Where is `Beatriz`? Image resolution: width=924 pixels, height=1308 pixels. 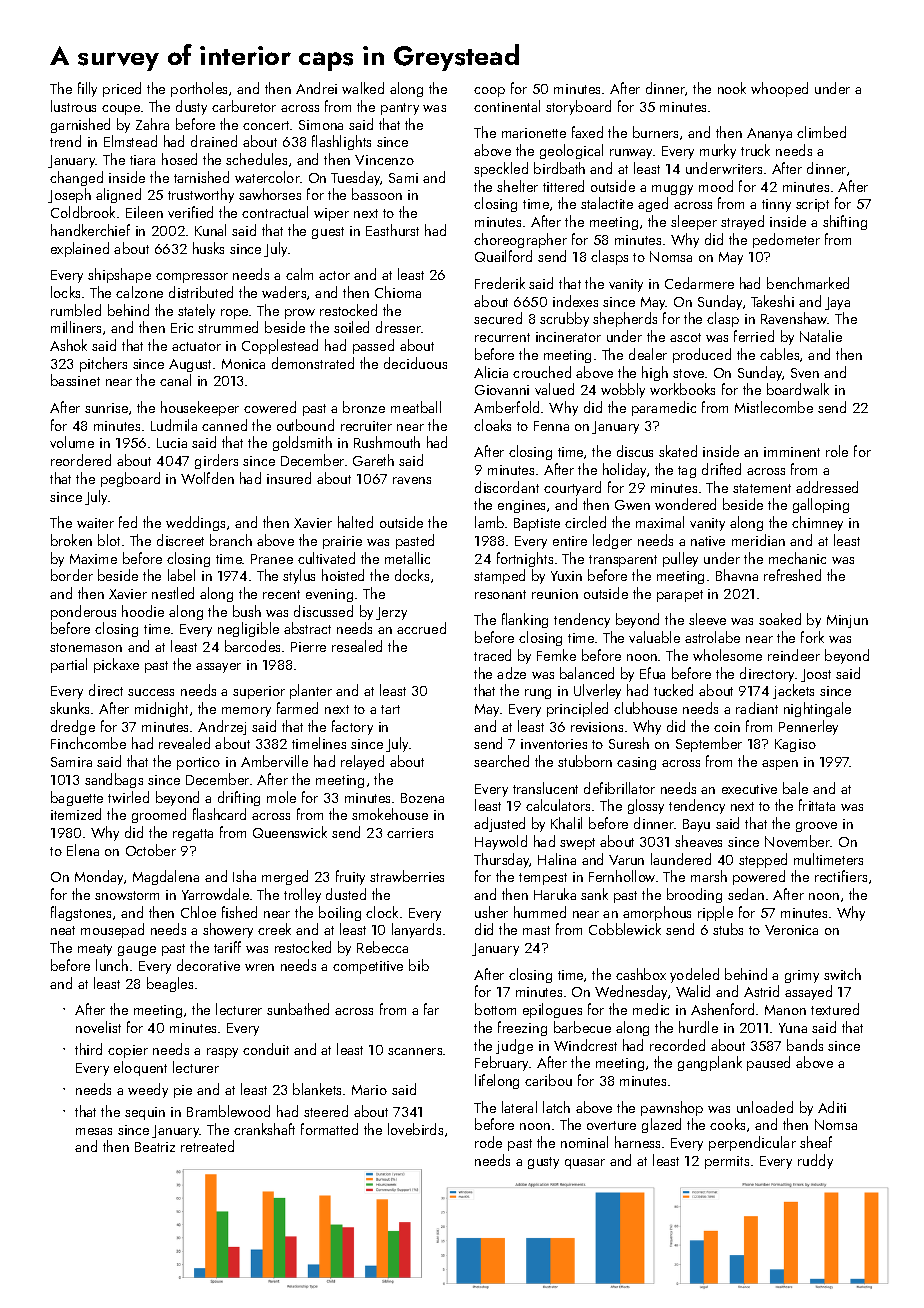
Beatriz is located at coordinates (155, 1147).
